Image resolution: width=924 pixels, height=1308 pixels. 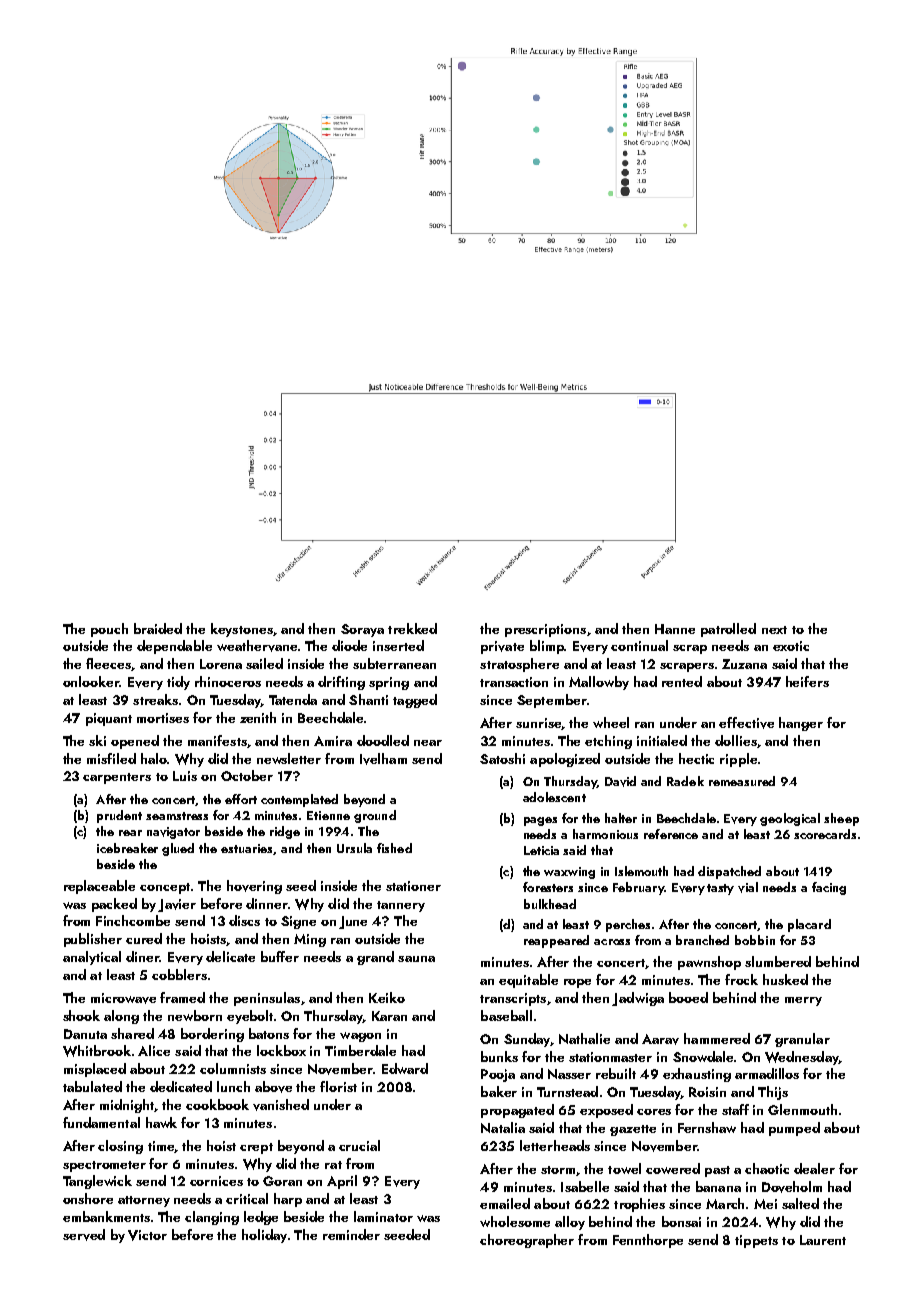 What do you see at coordinates (756, 1241) in the document?
I see `tippets` at bounding box center [756, 1241].
